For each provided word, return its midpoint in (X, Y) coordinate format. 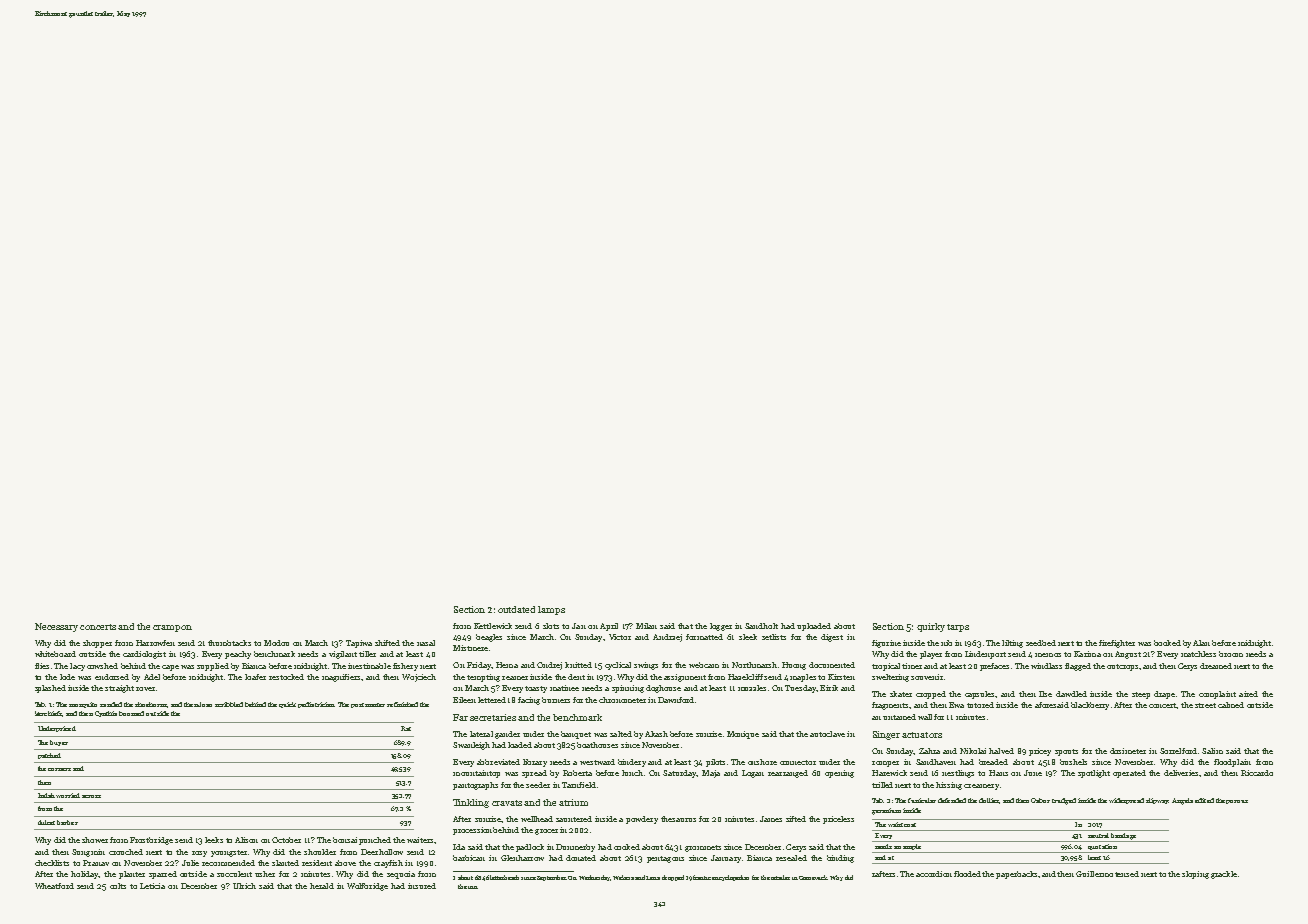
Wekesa (623, 877)
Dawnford (676, 700)
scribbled (229, 704)
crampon (172, 628)
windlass (1046, 666)
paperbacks (1016, 875)
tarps (958, 628)
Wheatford (54, 886)
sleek (748, 637)
